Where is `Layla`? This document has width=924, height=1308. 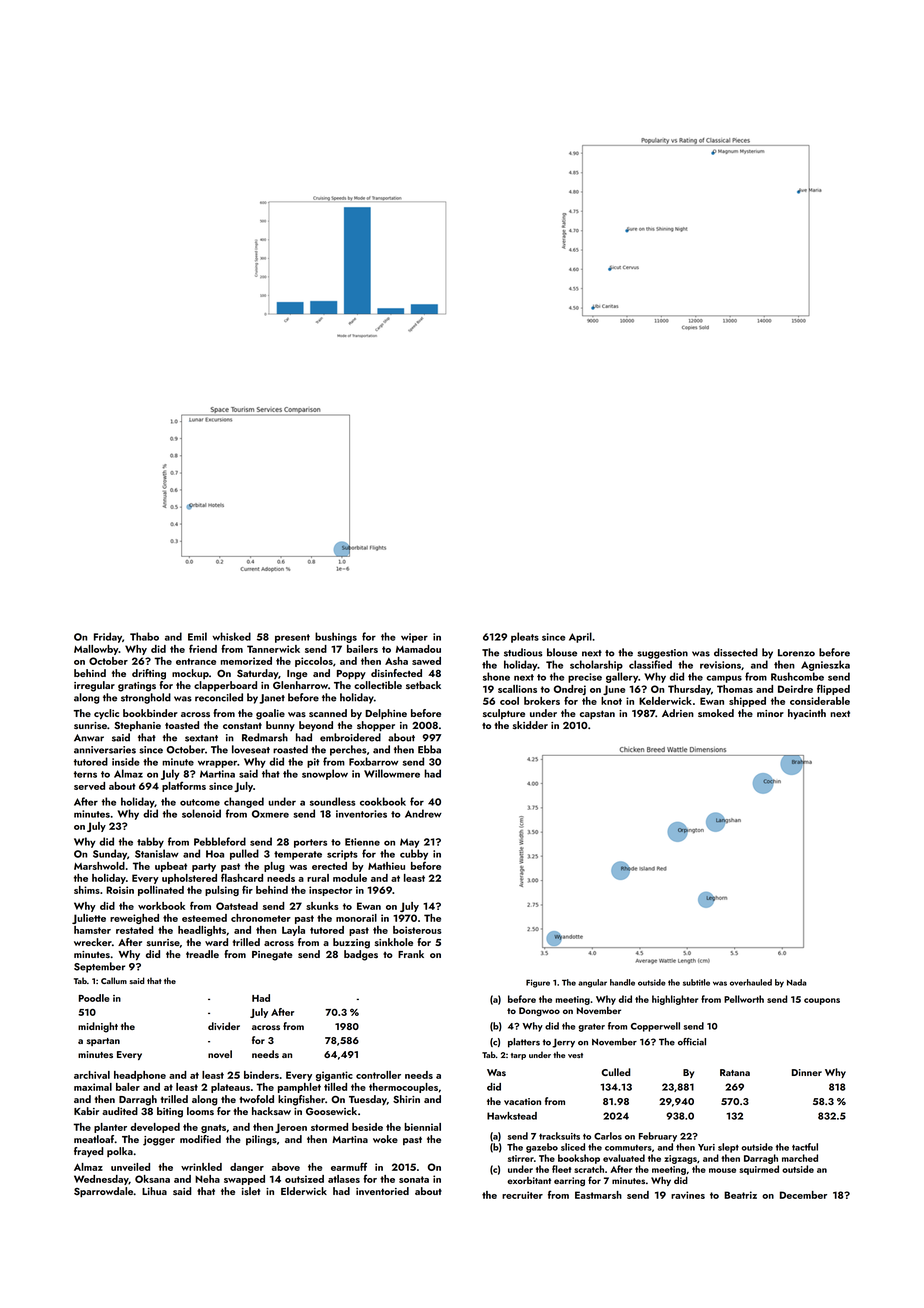 Layla is located at coordinates (293, 931).
